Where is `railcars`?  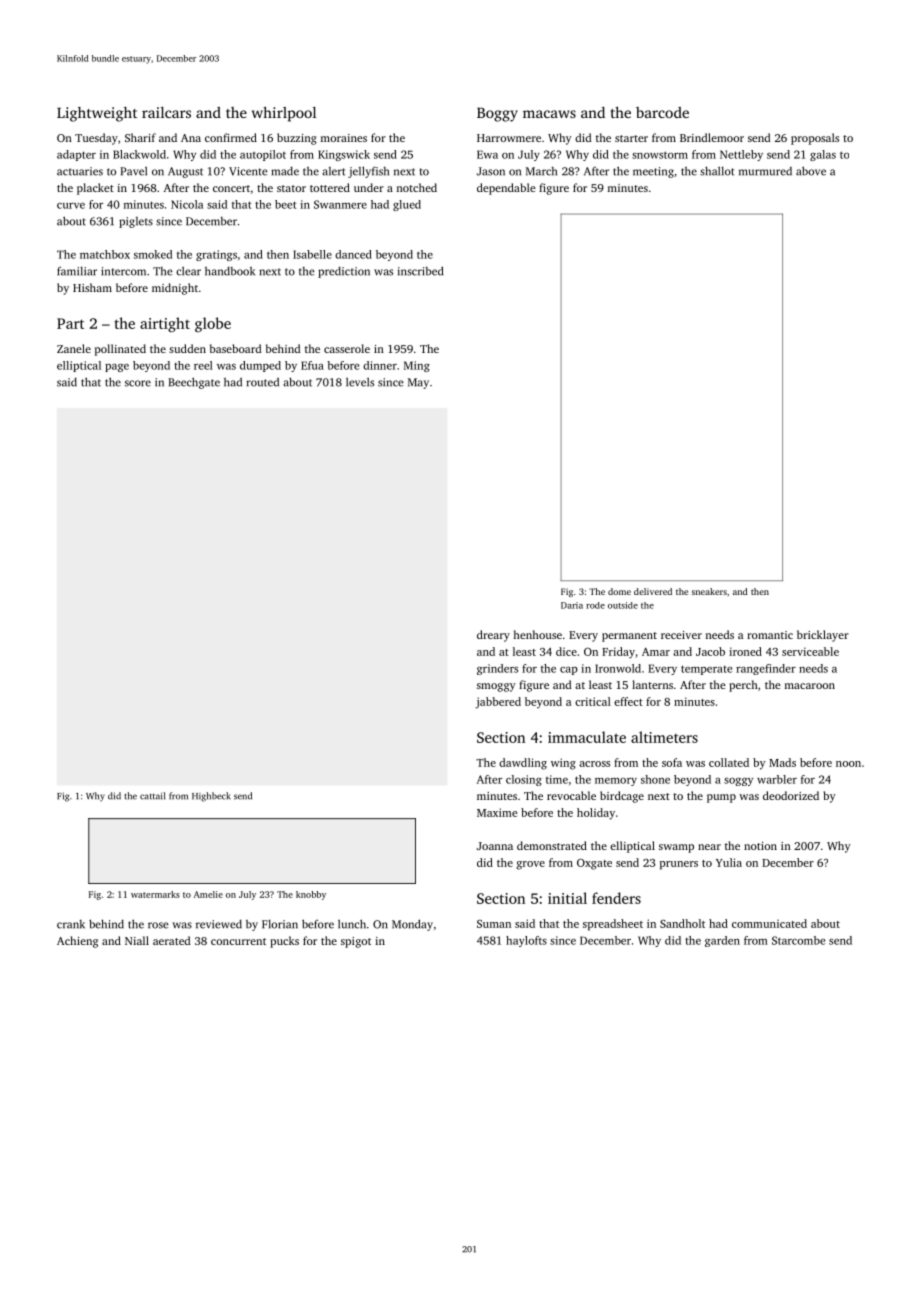 railcars is located at coordinates (166, 112).
